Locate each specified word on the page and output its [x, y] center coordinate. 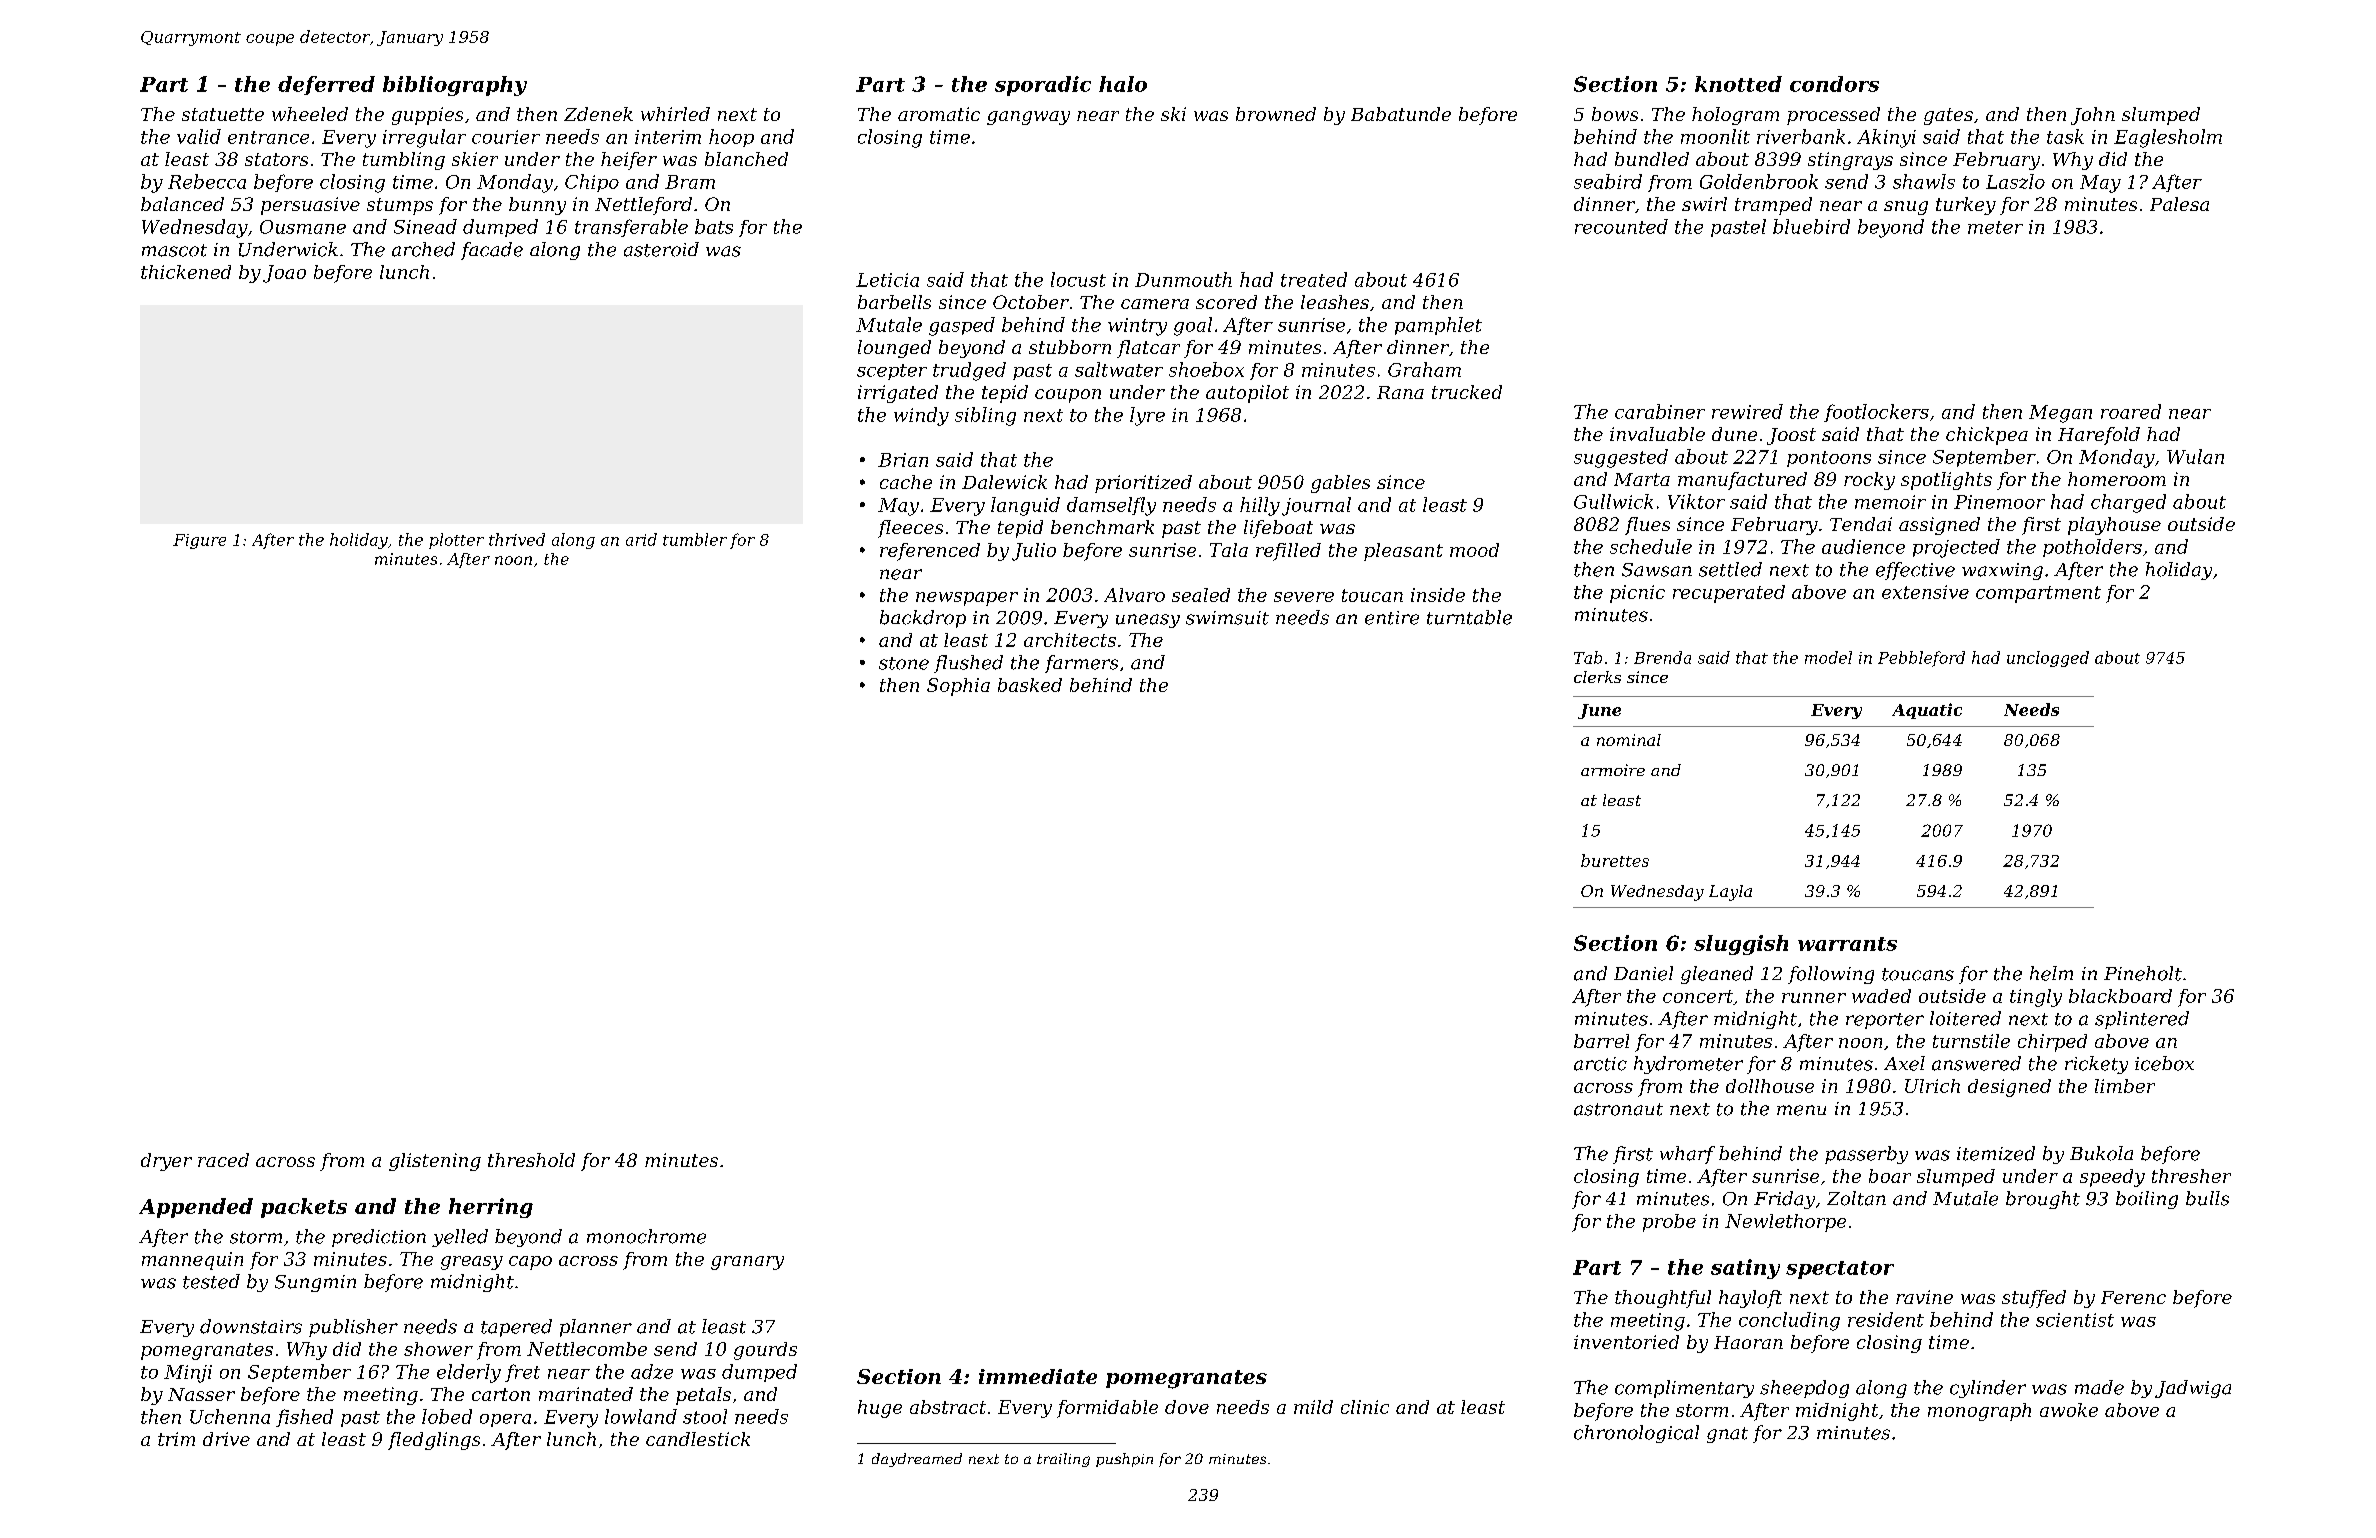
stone [904, 663]
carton [501, 1394]
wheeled [310, 114]
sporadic [1043, 86]
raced [223, 1160]
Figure [199, 541]
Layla [1730, 893]
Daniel [1643, 973]
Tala [1229, 550]
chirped [2052, 1043]
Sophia [958, 687]
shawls [1924, 181]
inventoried [1626, 1342]
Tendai [1861, 524]
